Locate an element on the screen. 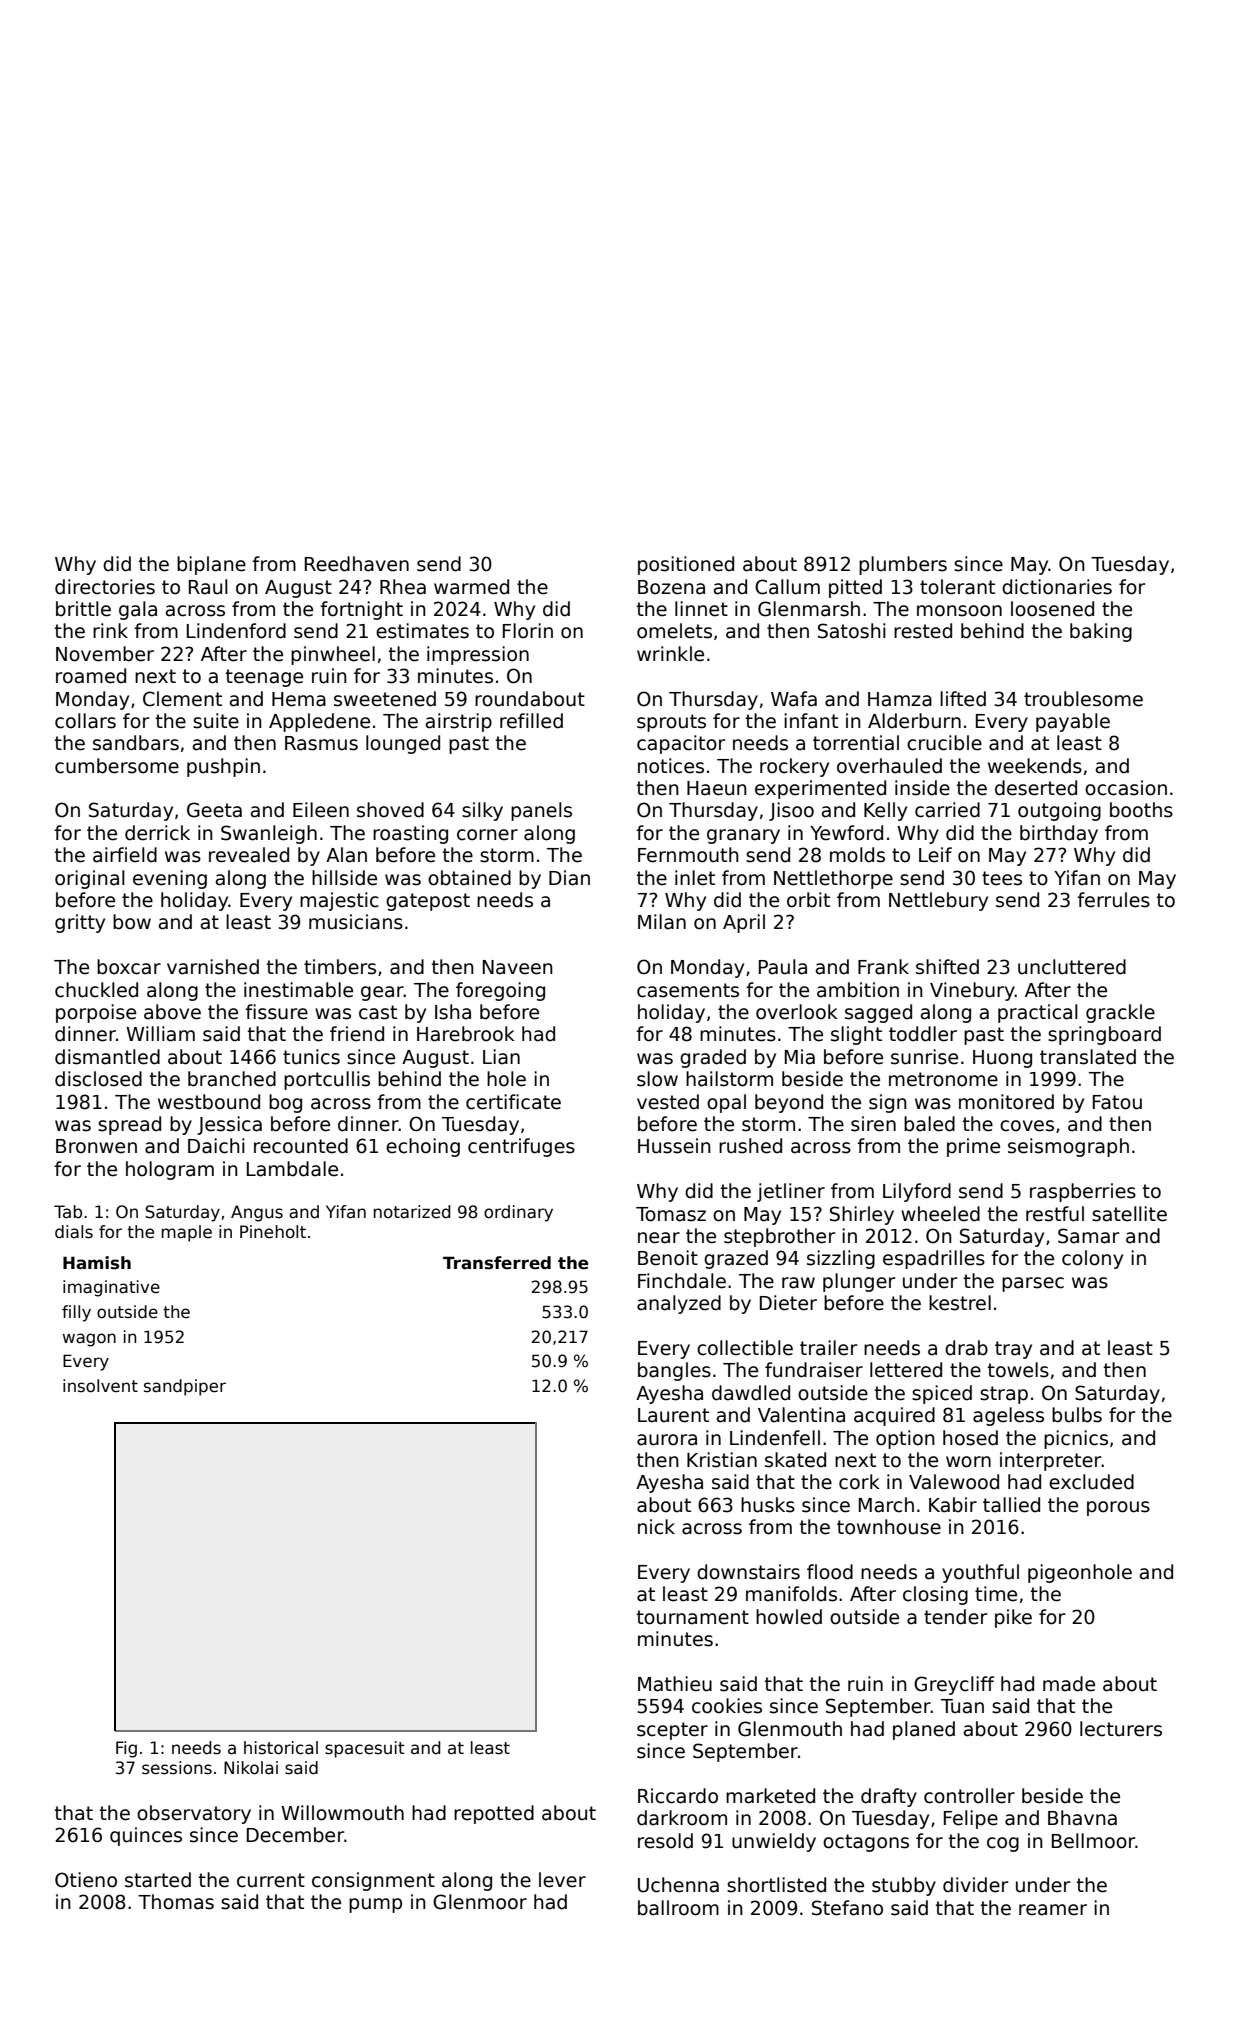 The image size is (1233, 2031). positioned is located at coordinates (686, 565).
